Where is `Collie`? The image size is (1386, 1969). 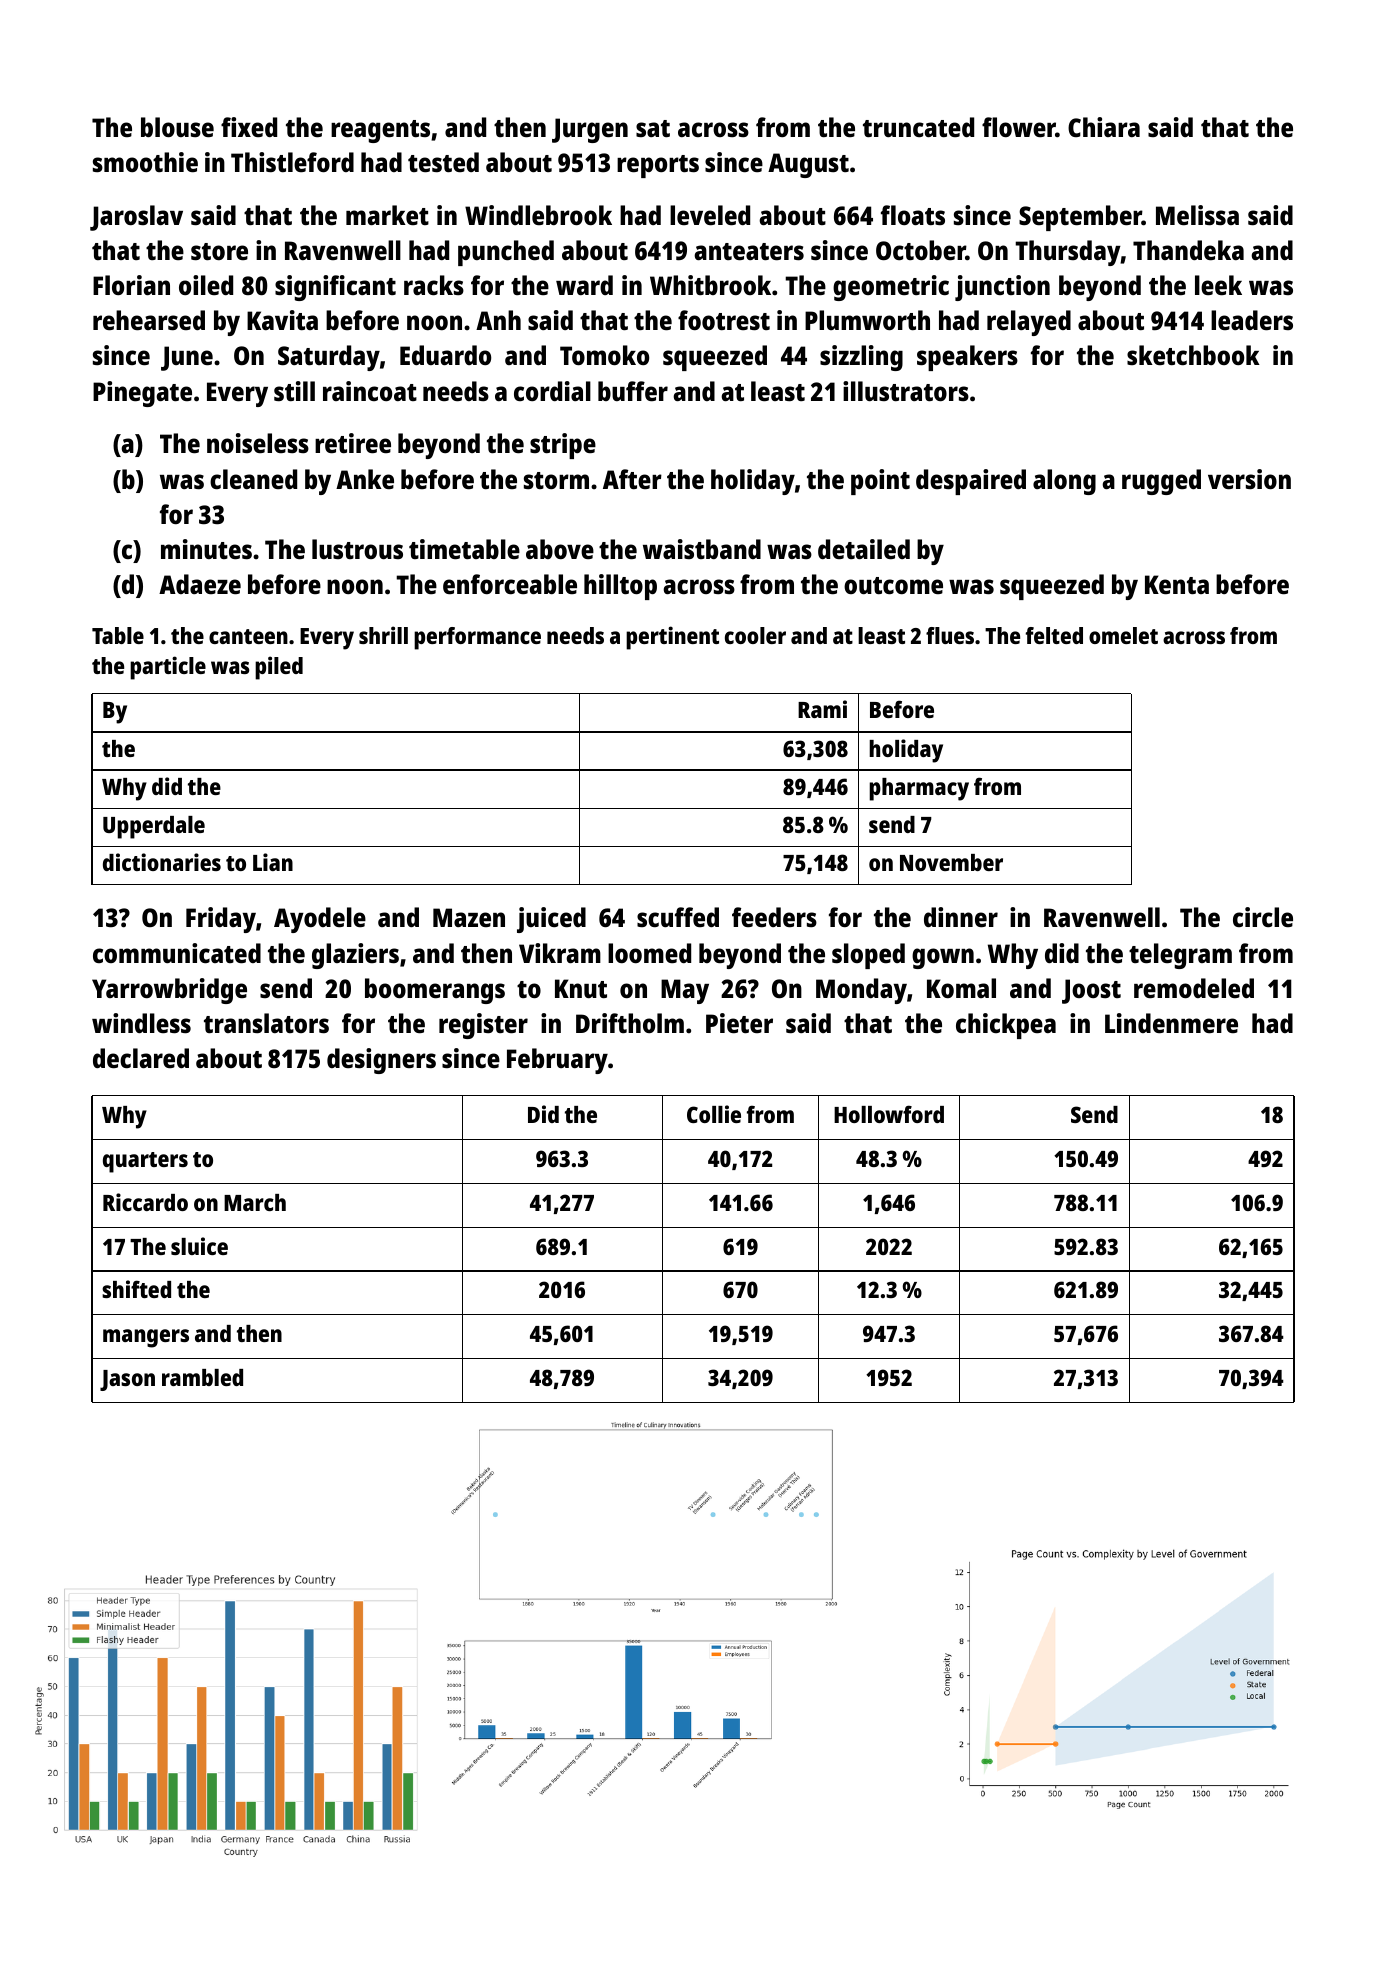
Collie is located at coordinates (714, 1114).
